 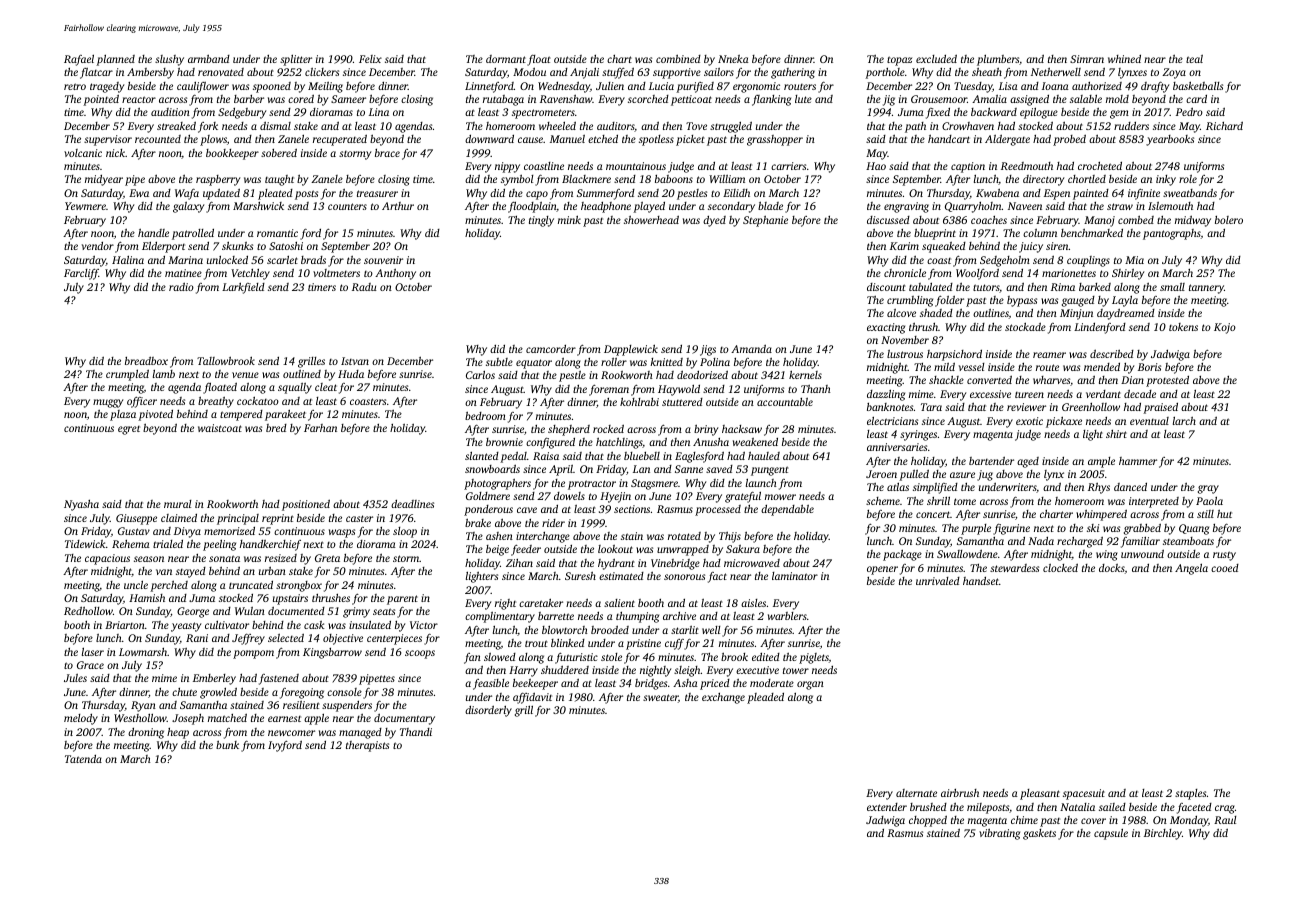 I want to click on armband, so click(x=209, y=58).
